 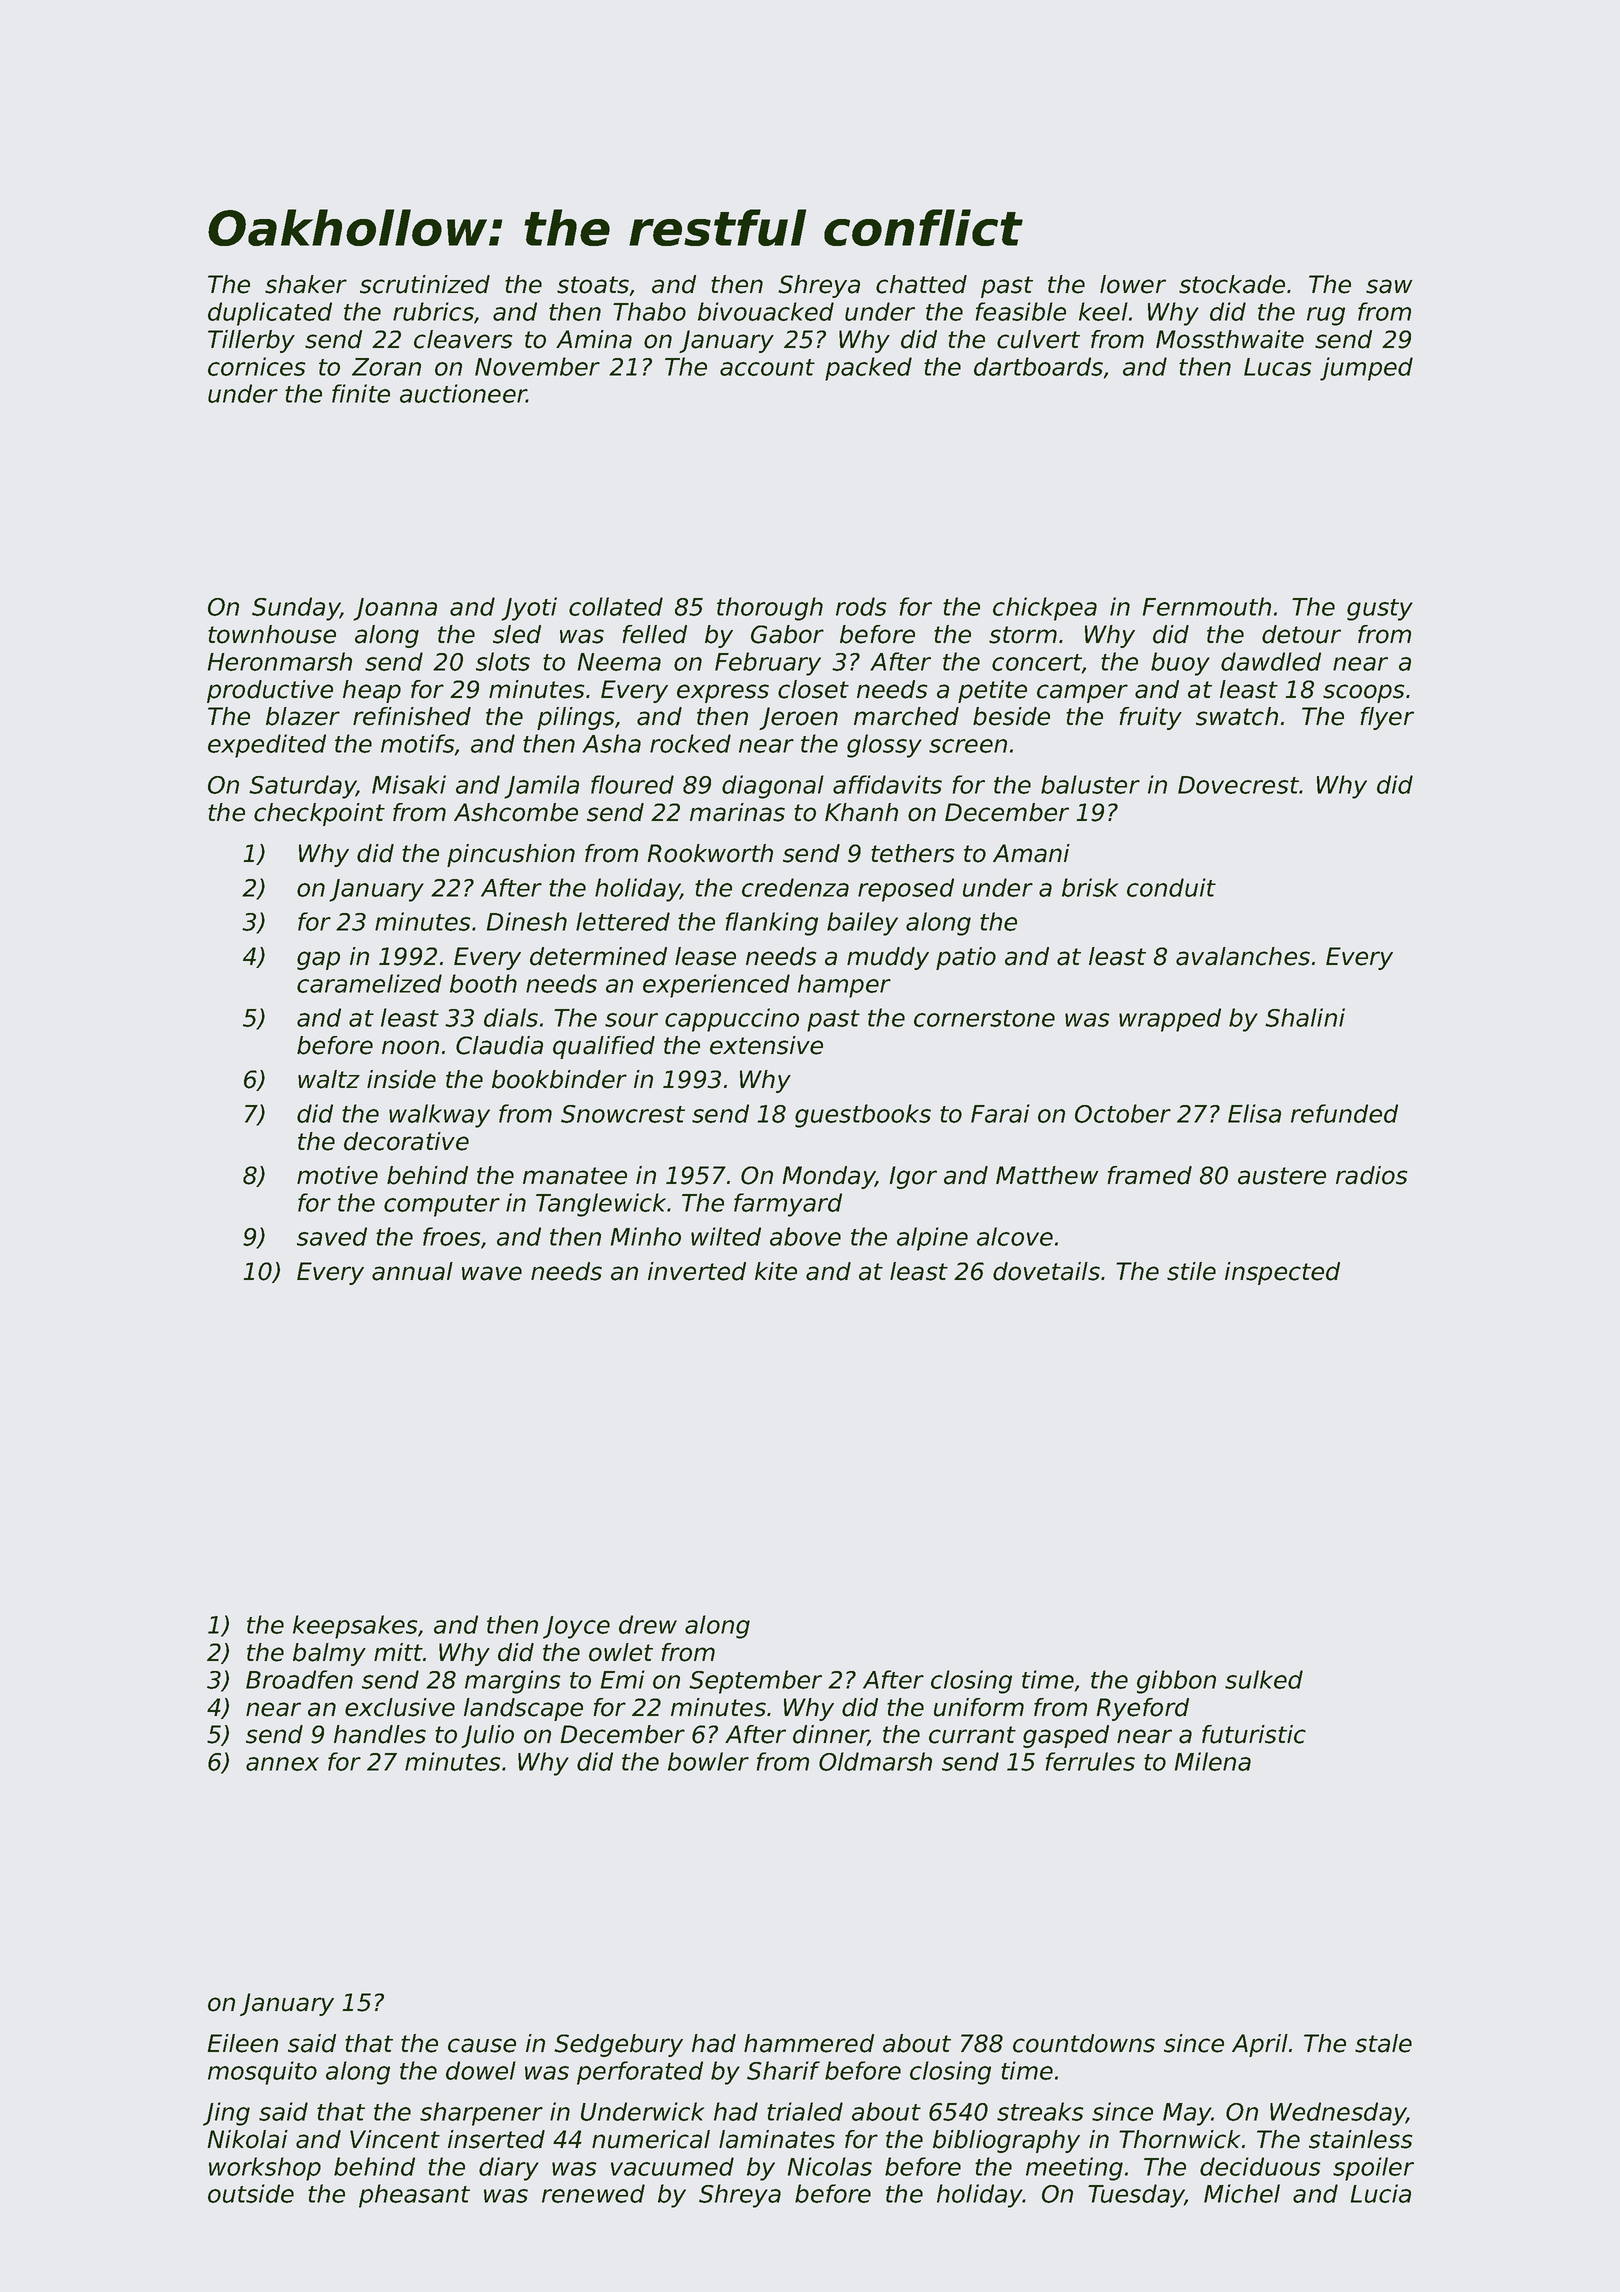 What do you see at coordinates (906, 716) in the image?
I see `marched` at bounding box center [906, 716].
